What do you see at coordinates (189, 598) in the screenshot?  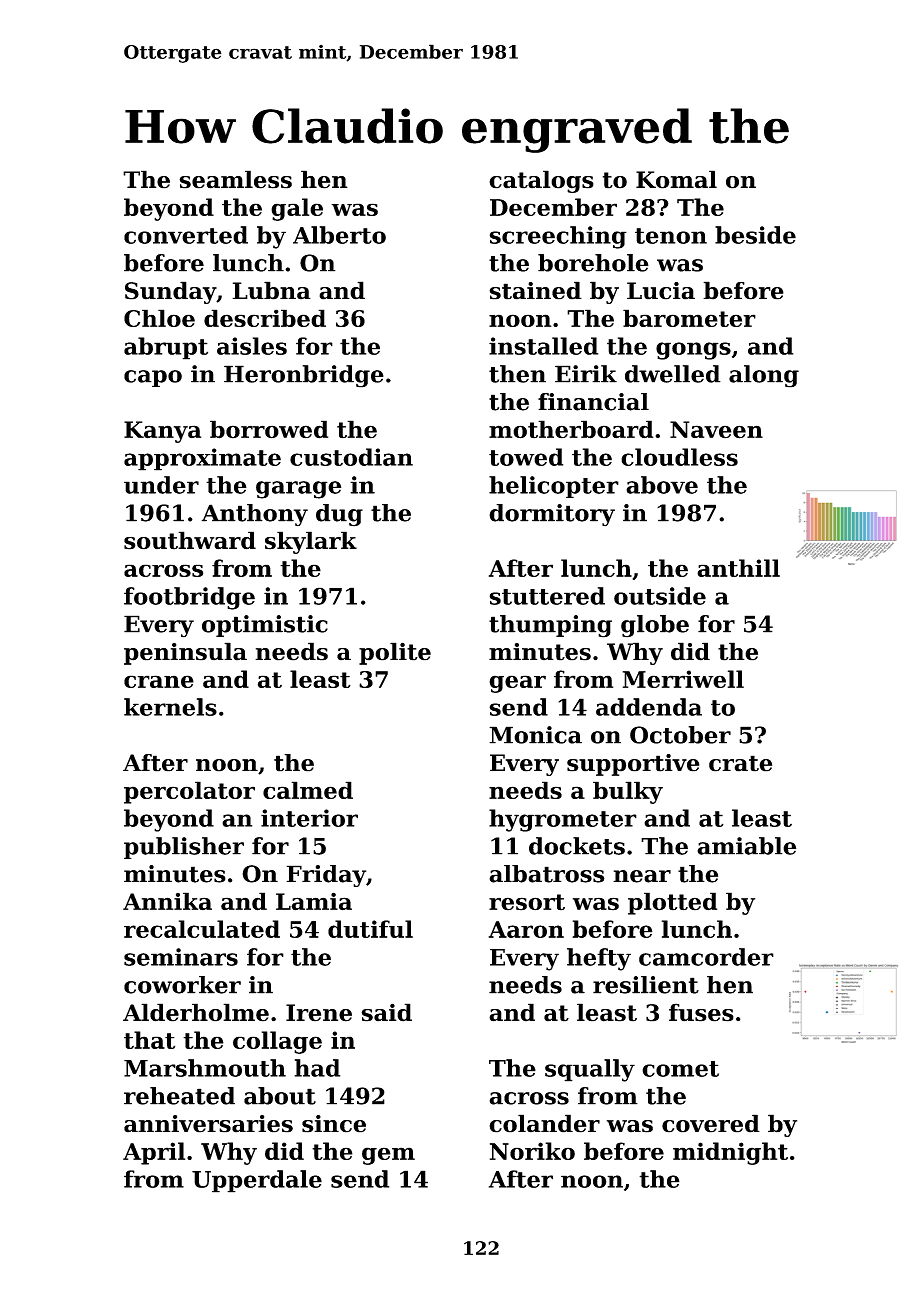 I see `footbridge` at bounding box center [189, 598].
